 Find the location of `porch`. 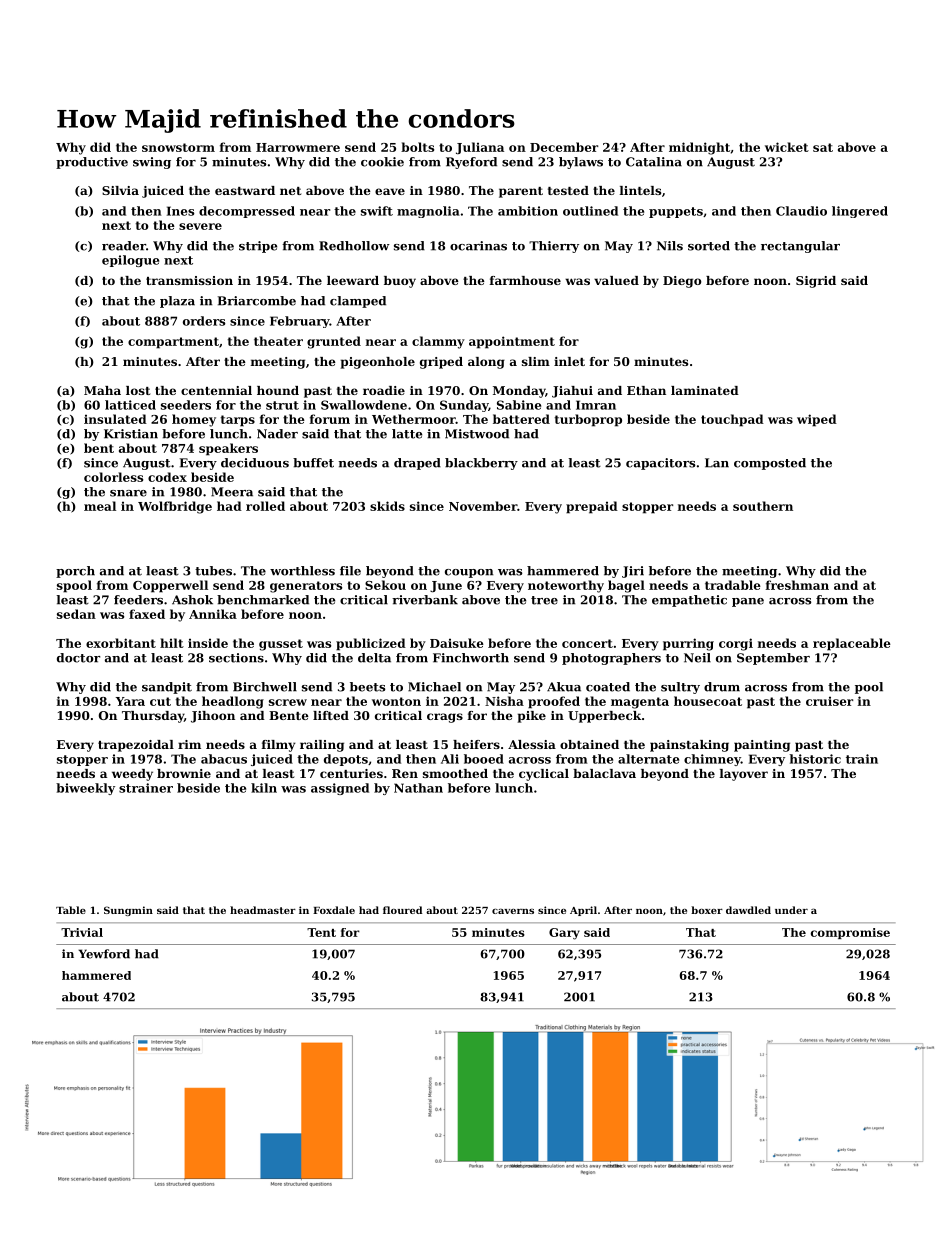

porch is located at coordinates (75, 572).
